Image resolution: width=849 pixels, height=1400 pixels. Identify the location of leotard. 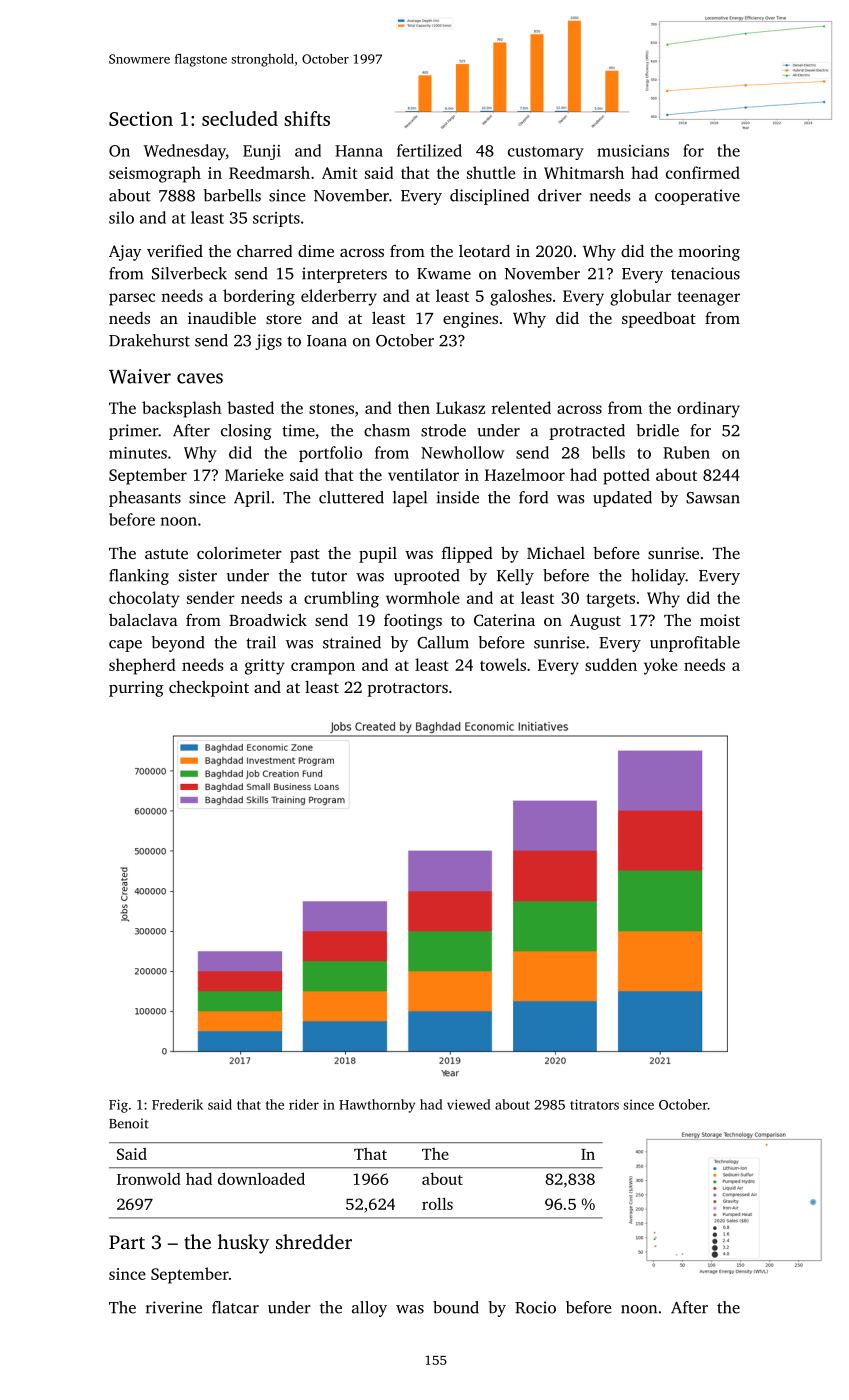
(484, 251).
